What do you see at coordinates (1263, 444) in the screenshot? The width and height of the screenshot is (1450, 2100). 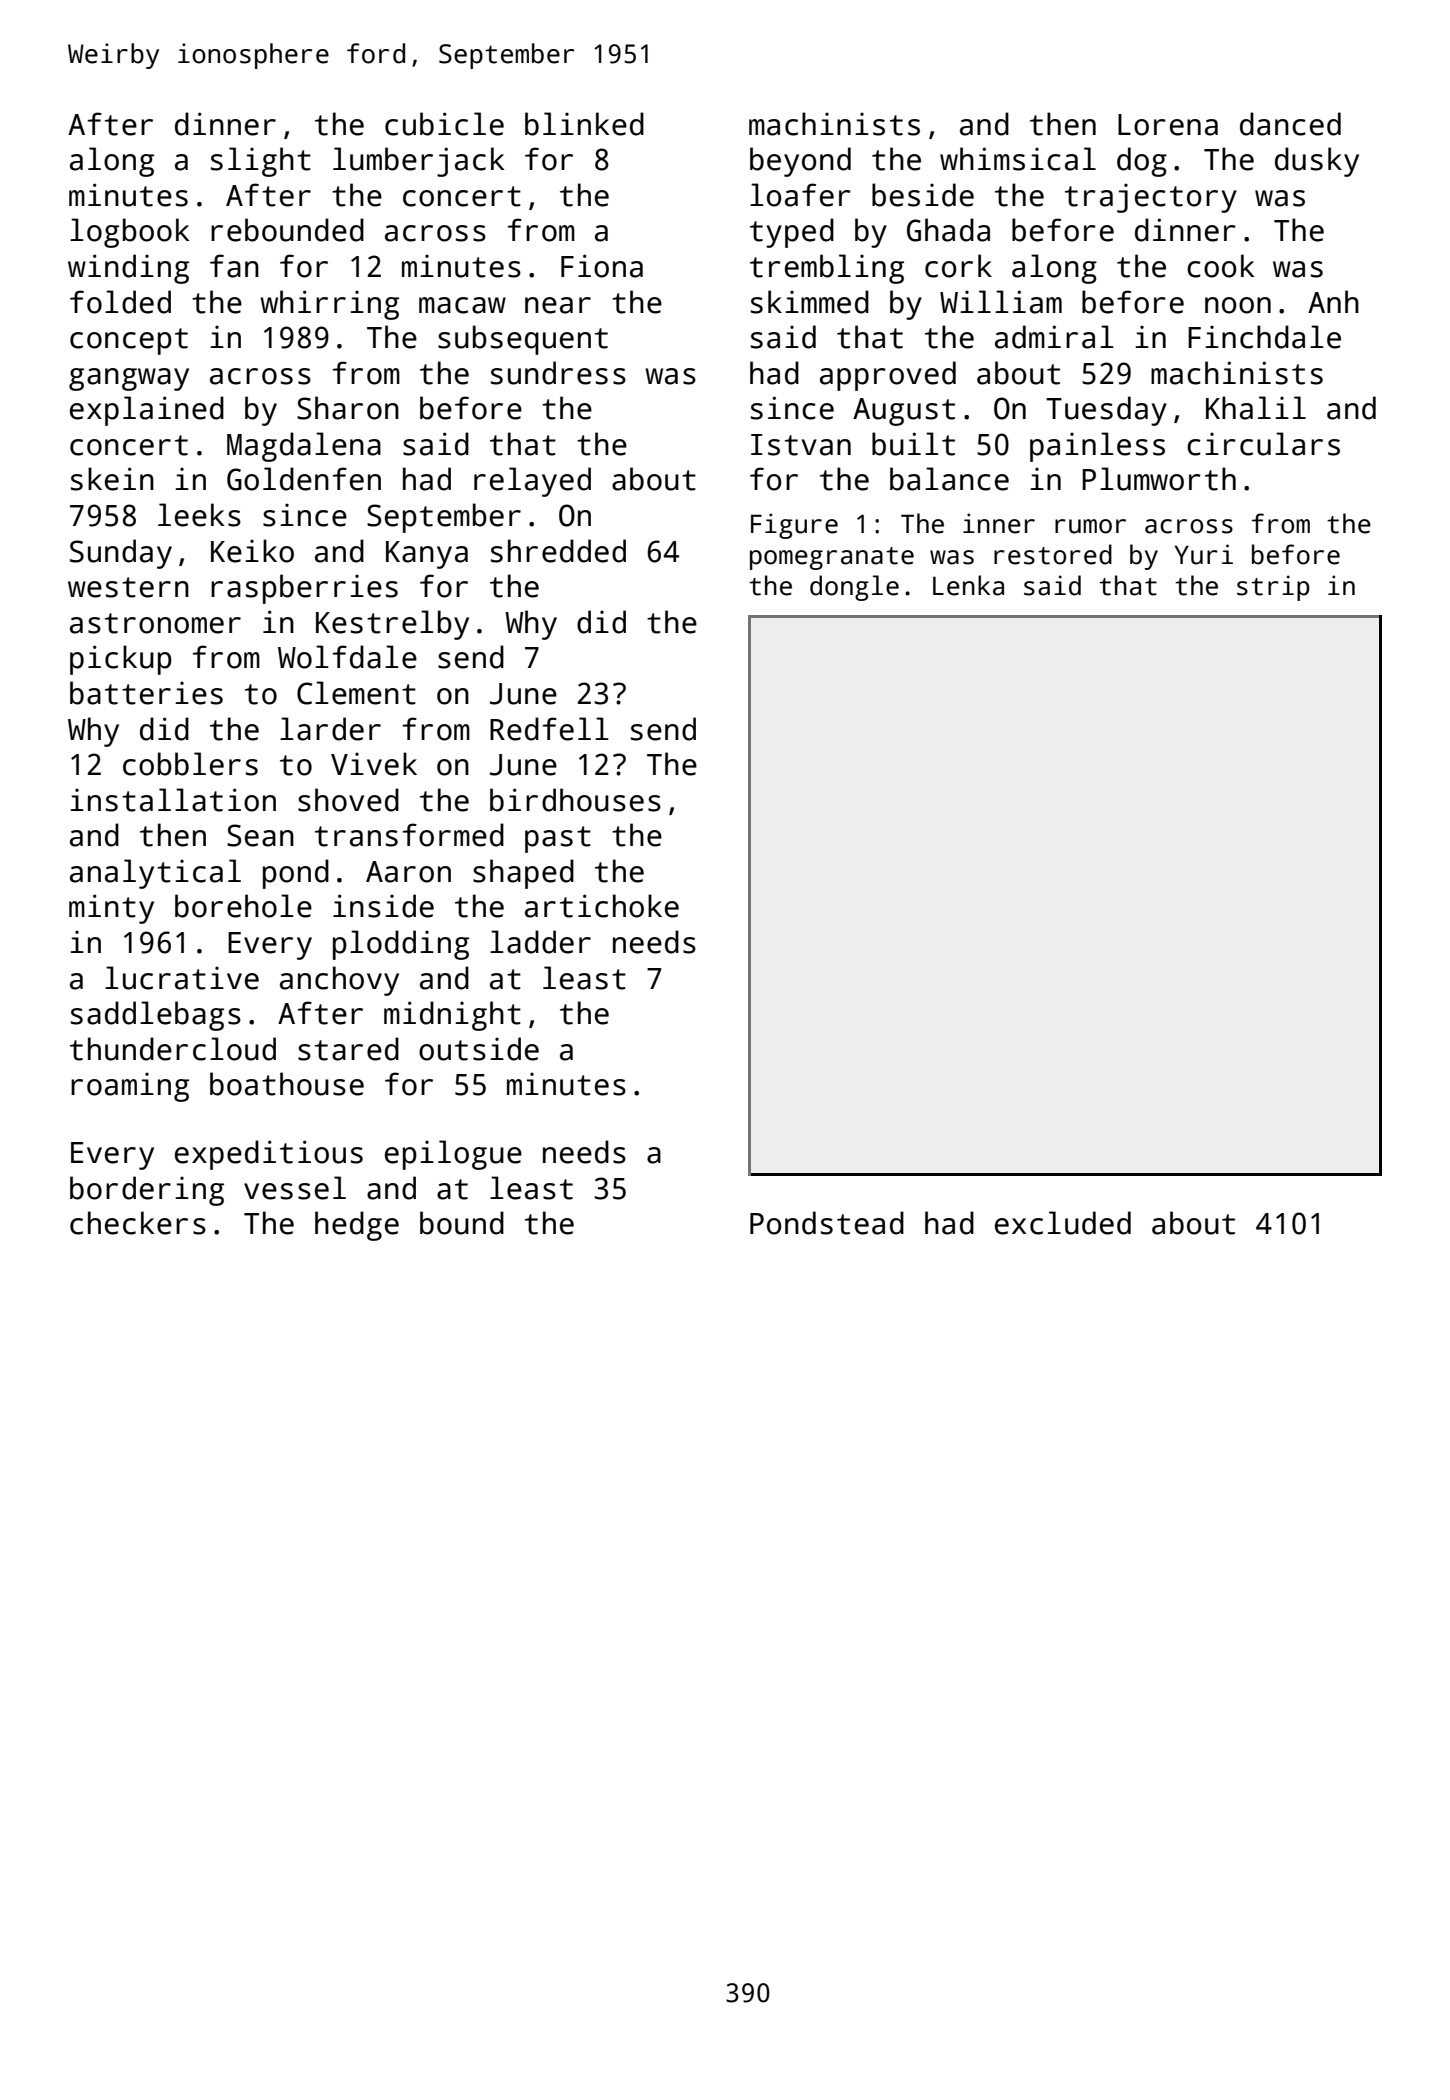 I see `circulars` at bounding box center [1263, 444].
